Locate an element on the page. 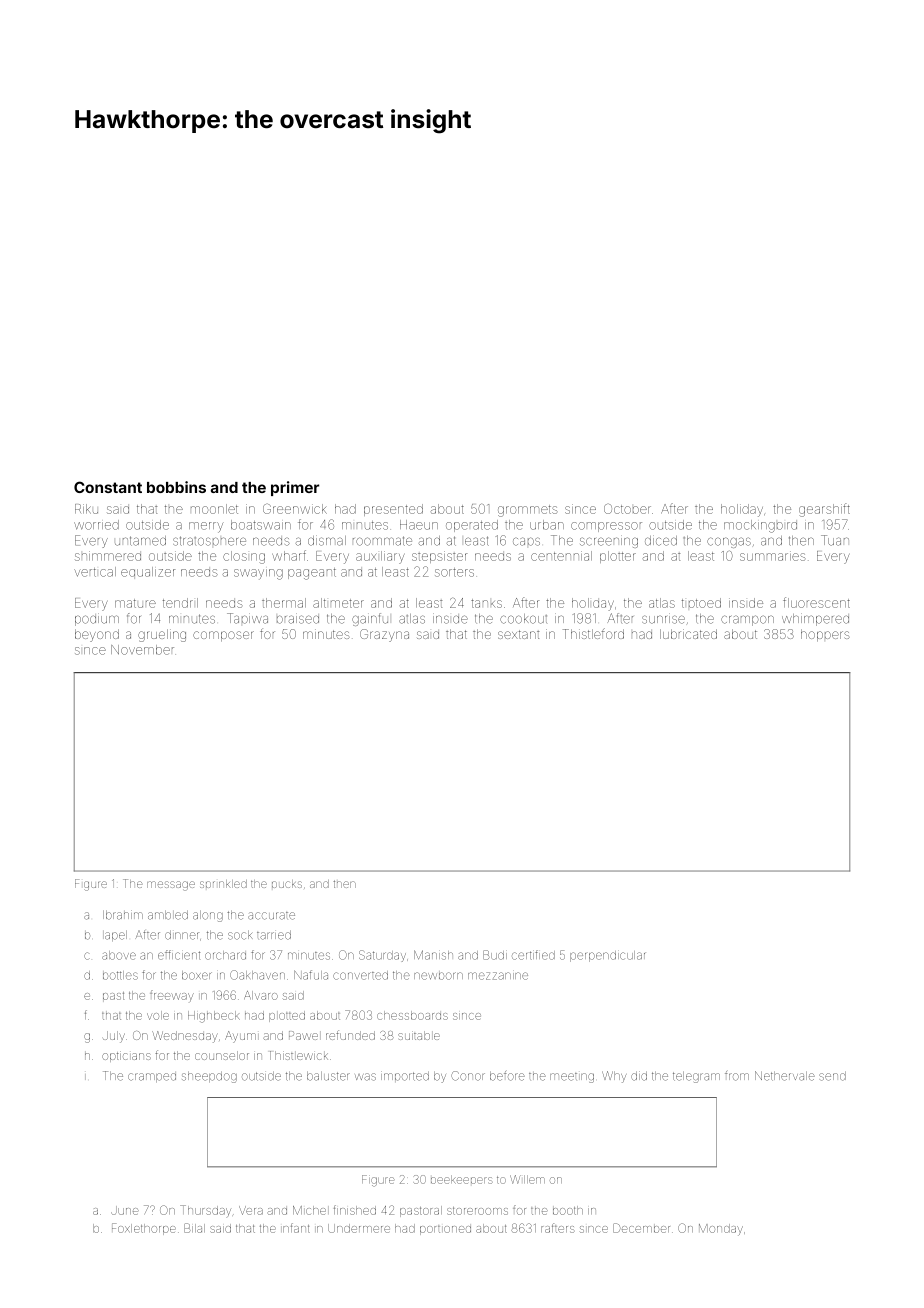 The image size is (924, 1308). hoppers is located at coordinates (825, 635).
